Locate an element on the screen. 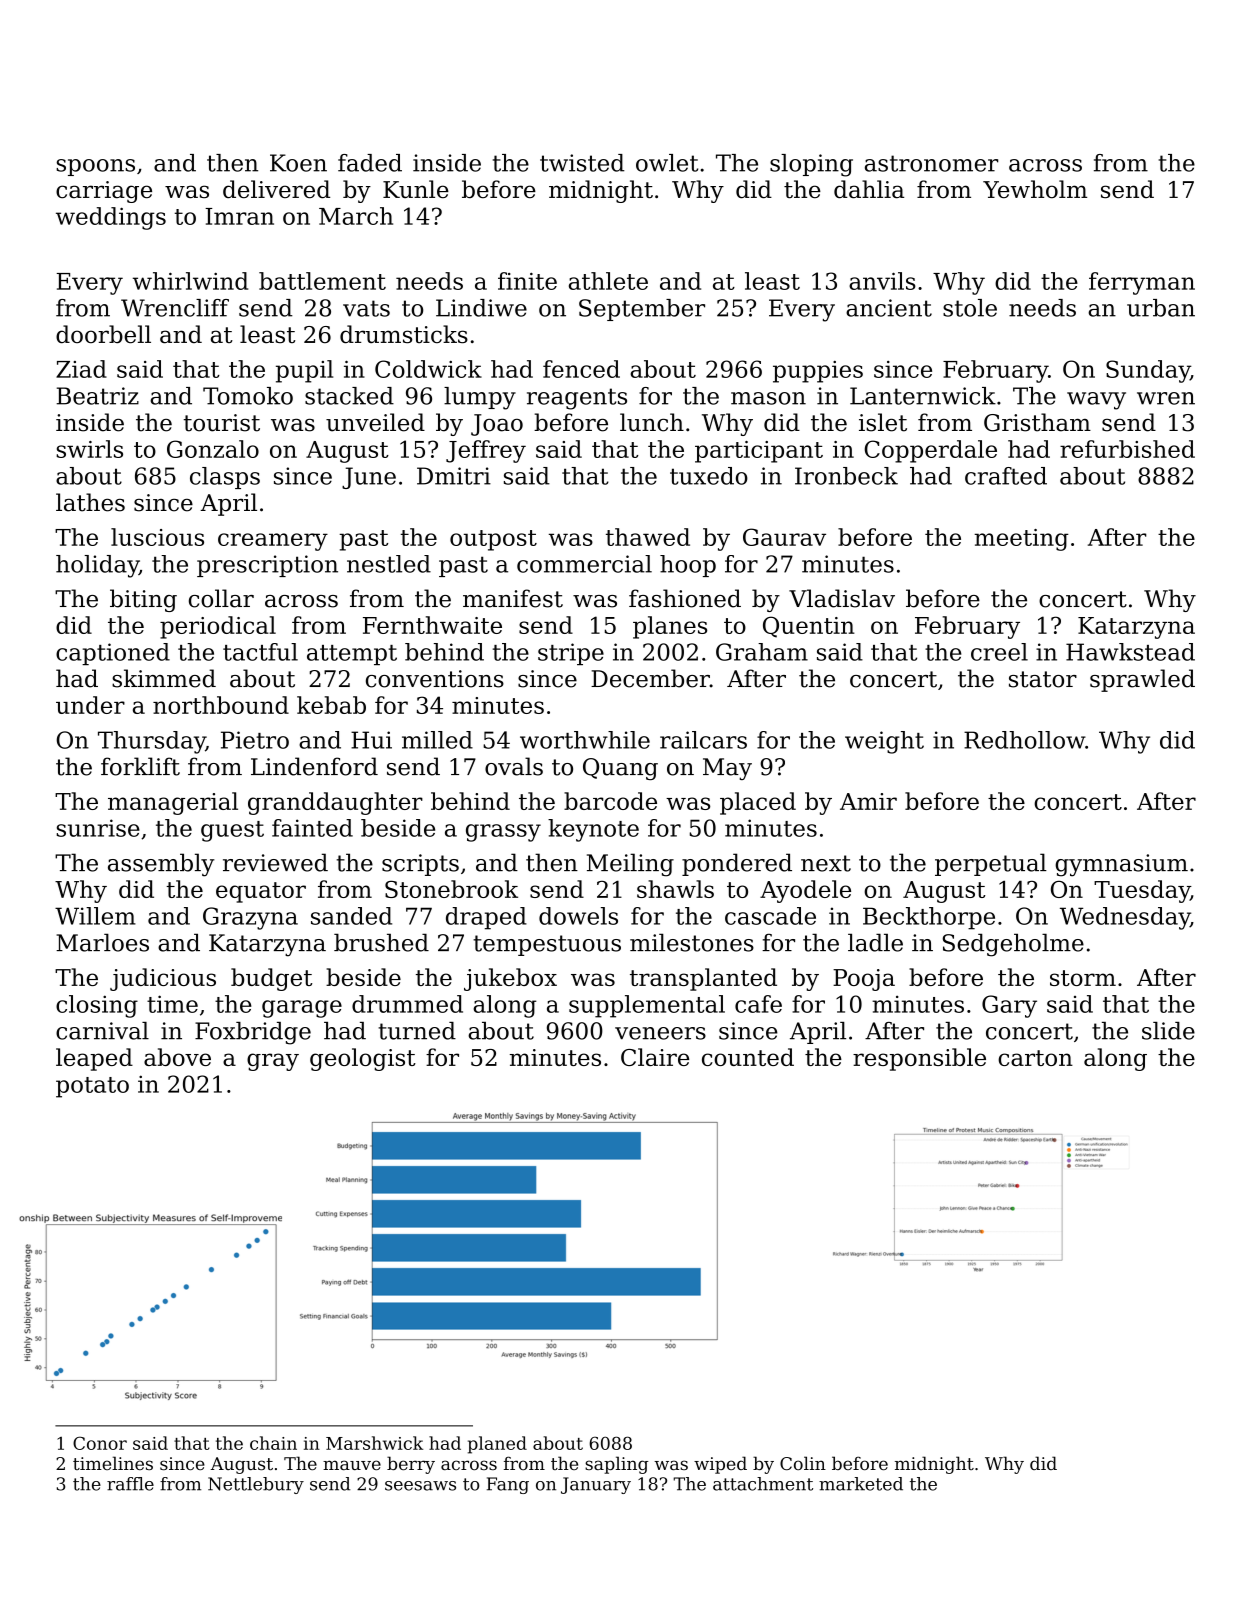  marketed is located at coordinates (861, 1484).
